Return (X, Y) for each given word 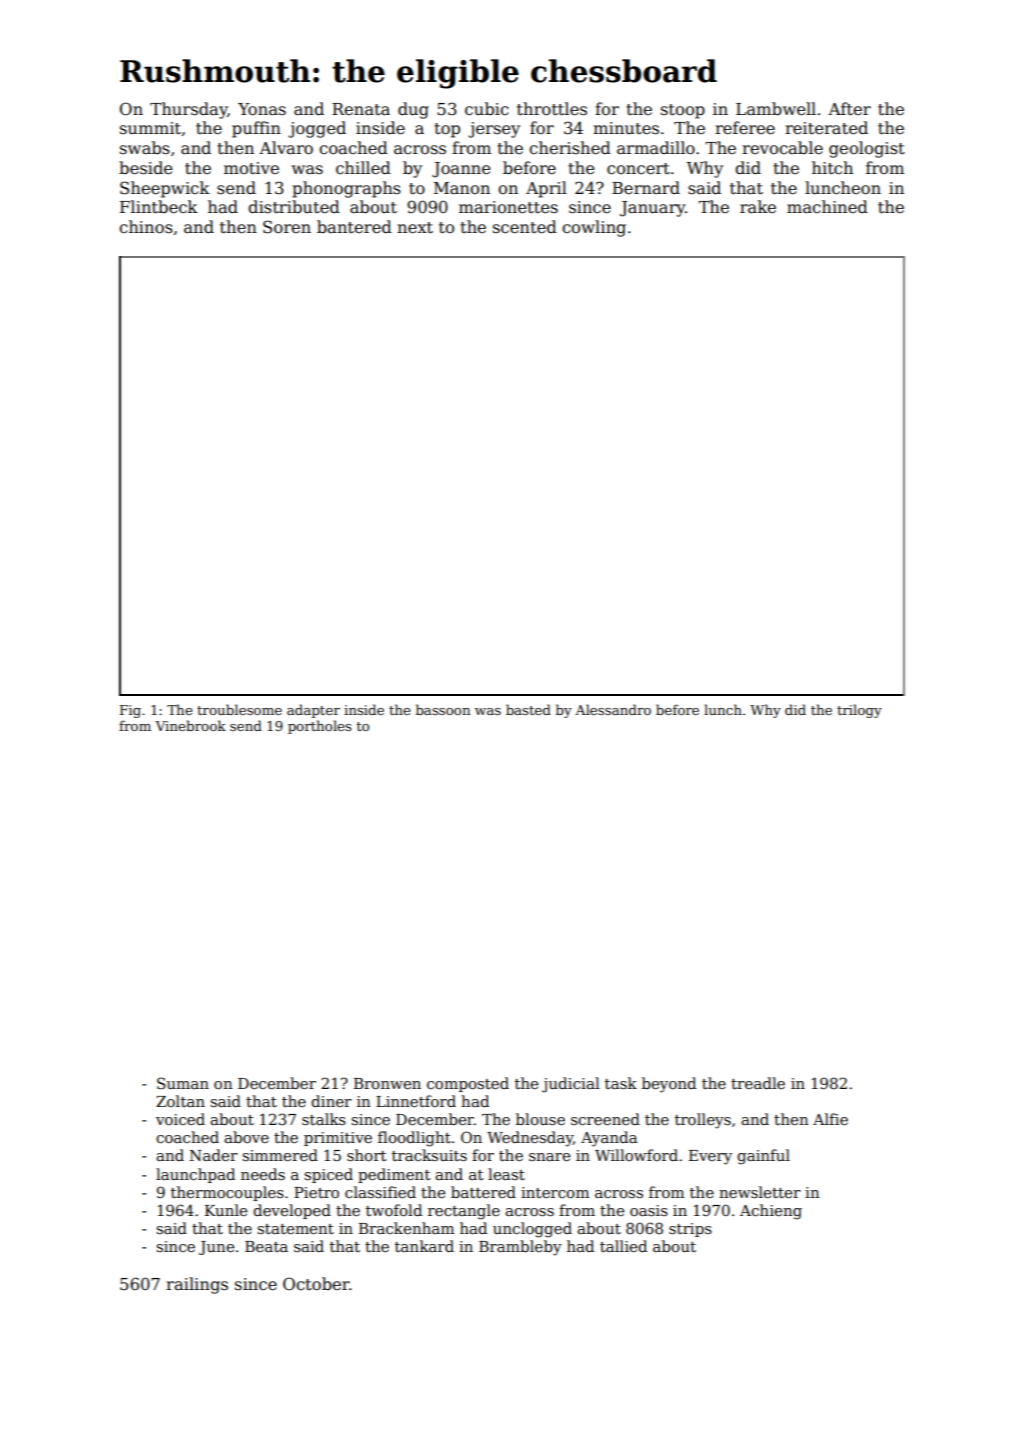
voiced (180, 1119)
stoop (683, 111)
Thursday (189, 110)
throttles (552, 109)
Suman (183, 1083)
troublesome (239, 709)
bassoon (443, 709)
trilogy (859, 711)
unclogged (532, 1230)
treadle (758, 1083)
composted (468, 1084)
